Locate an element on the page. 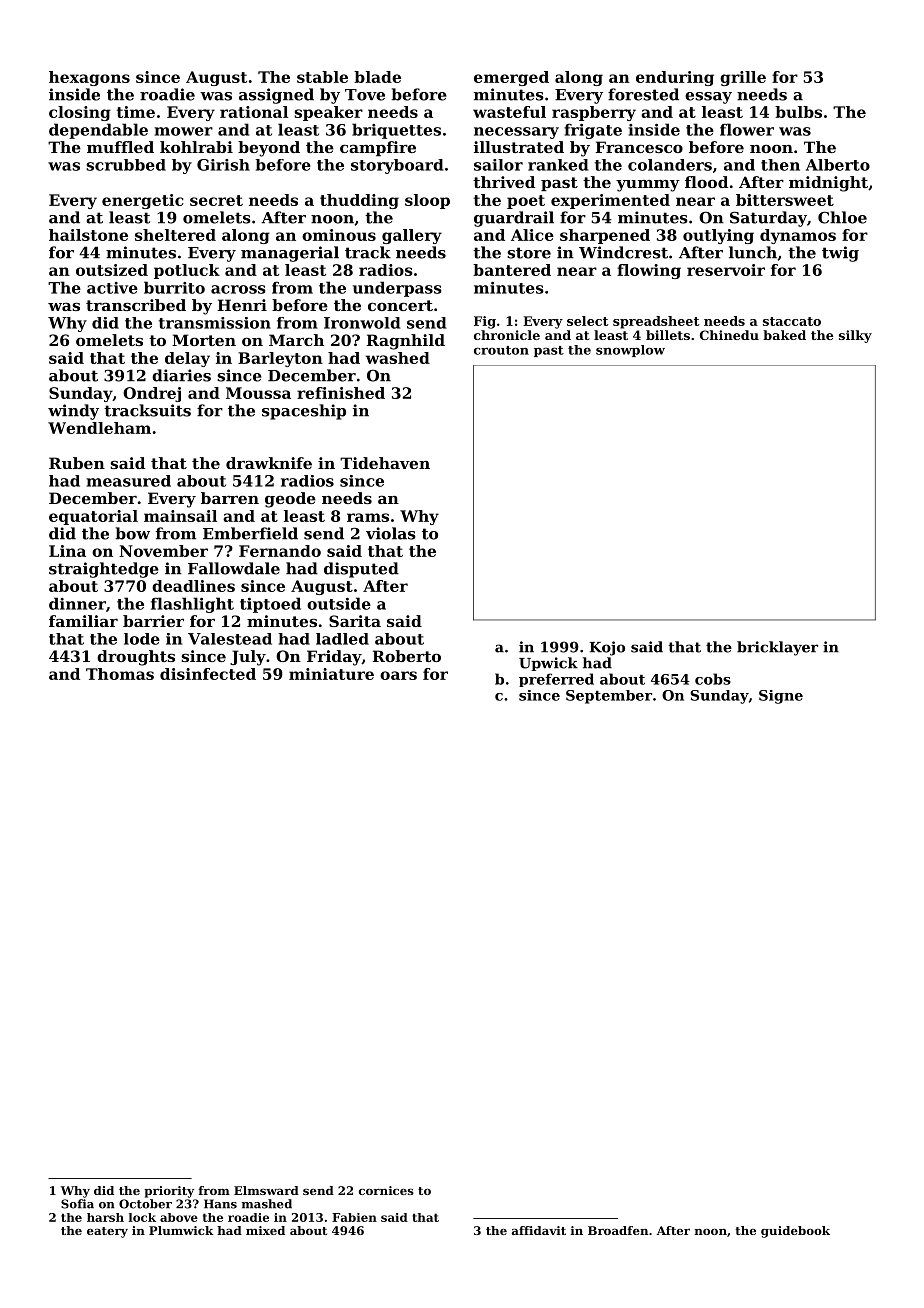  priority is located at coordinates (169, 1192).
